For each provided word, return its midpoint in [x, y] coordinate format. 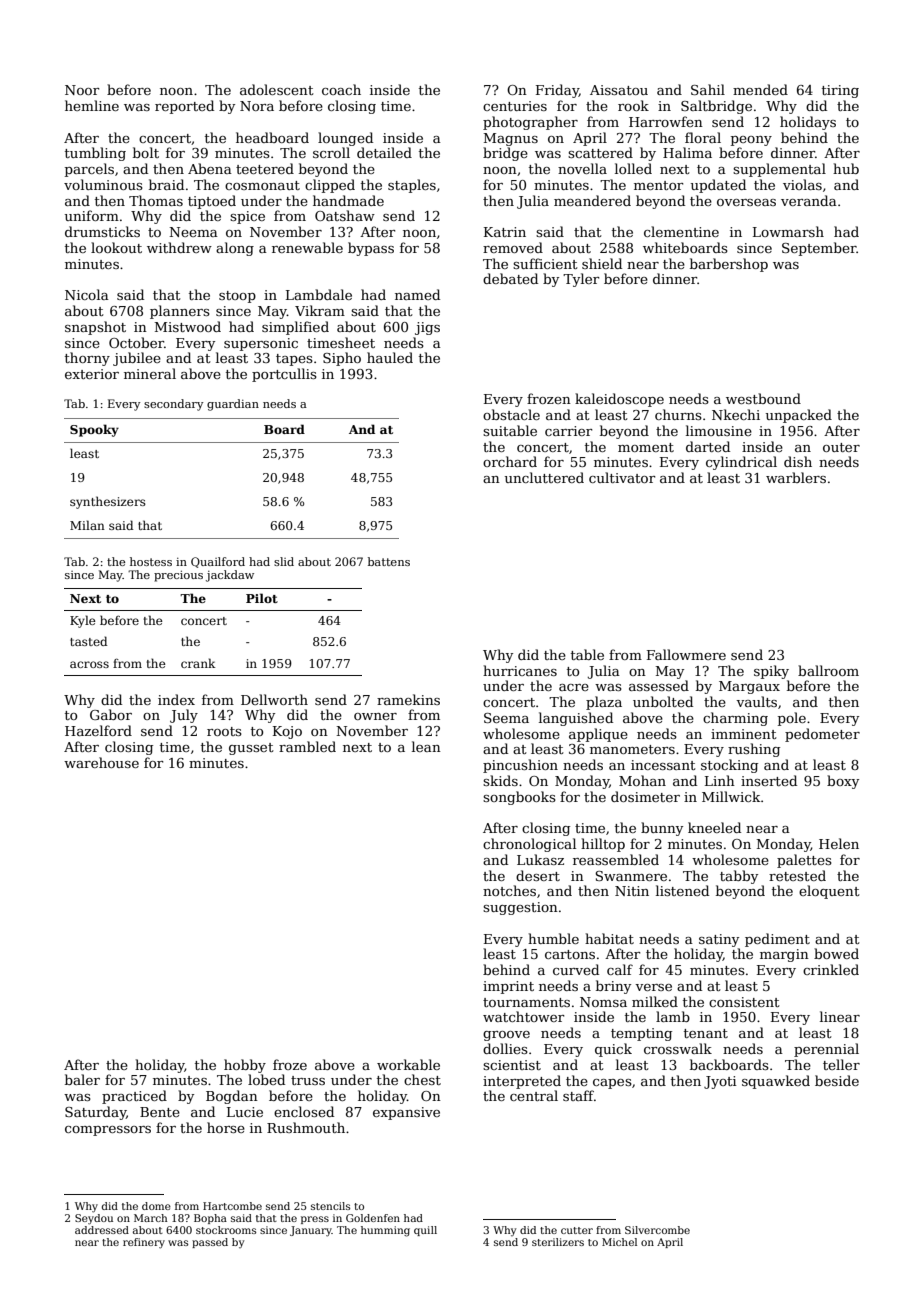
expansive [406, 1113]
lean [426, 746]
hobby [245, 1066]
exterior [92, 374]
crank [198, 663]
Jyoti [720, 1082]
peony [751, 141]
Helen [839, 843]
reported [184, 107]
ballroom [828, 670]
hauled [390, 357]
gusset [251, 749]
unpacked [799, 416]
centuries [515, 106]
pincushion [520, 766]
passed [210, 1243]
